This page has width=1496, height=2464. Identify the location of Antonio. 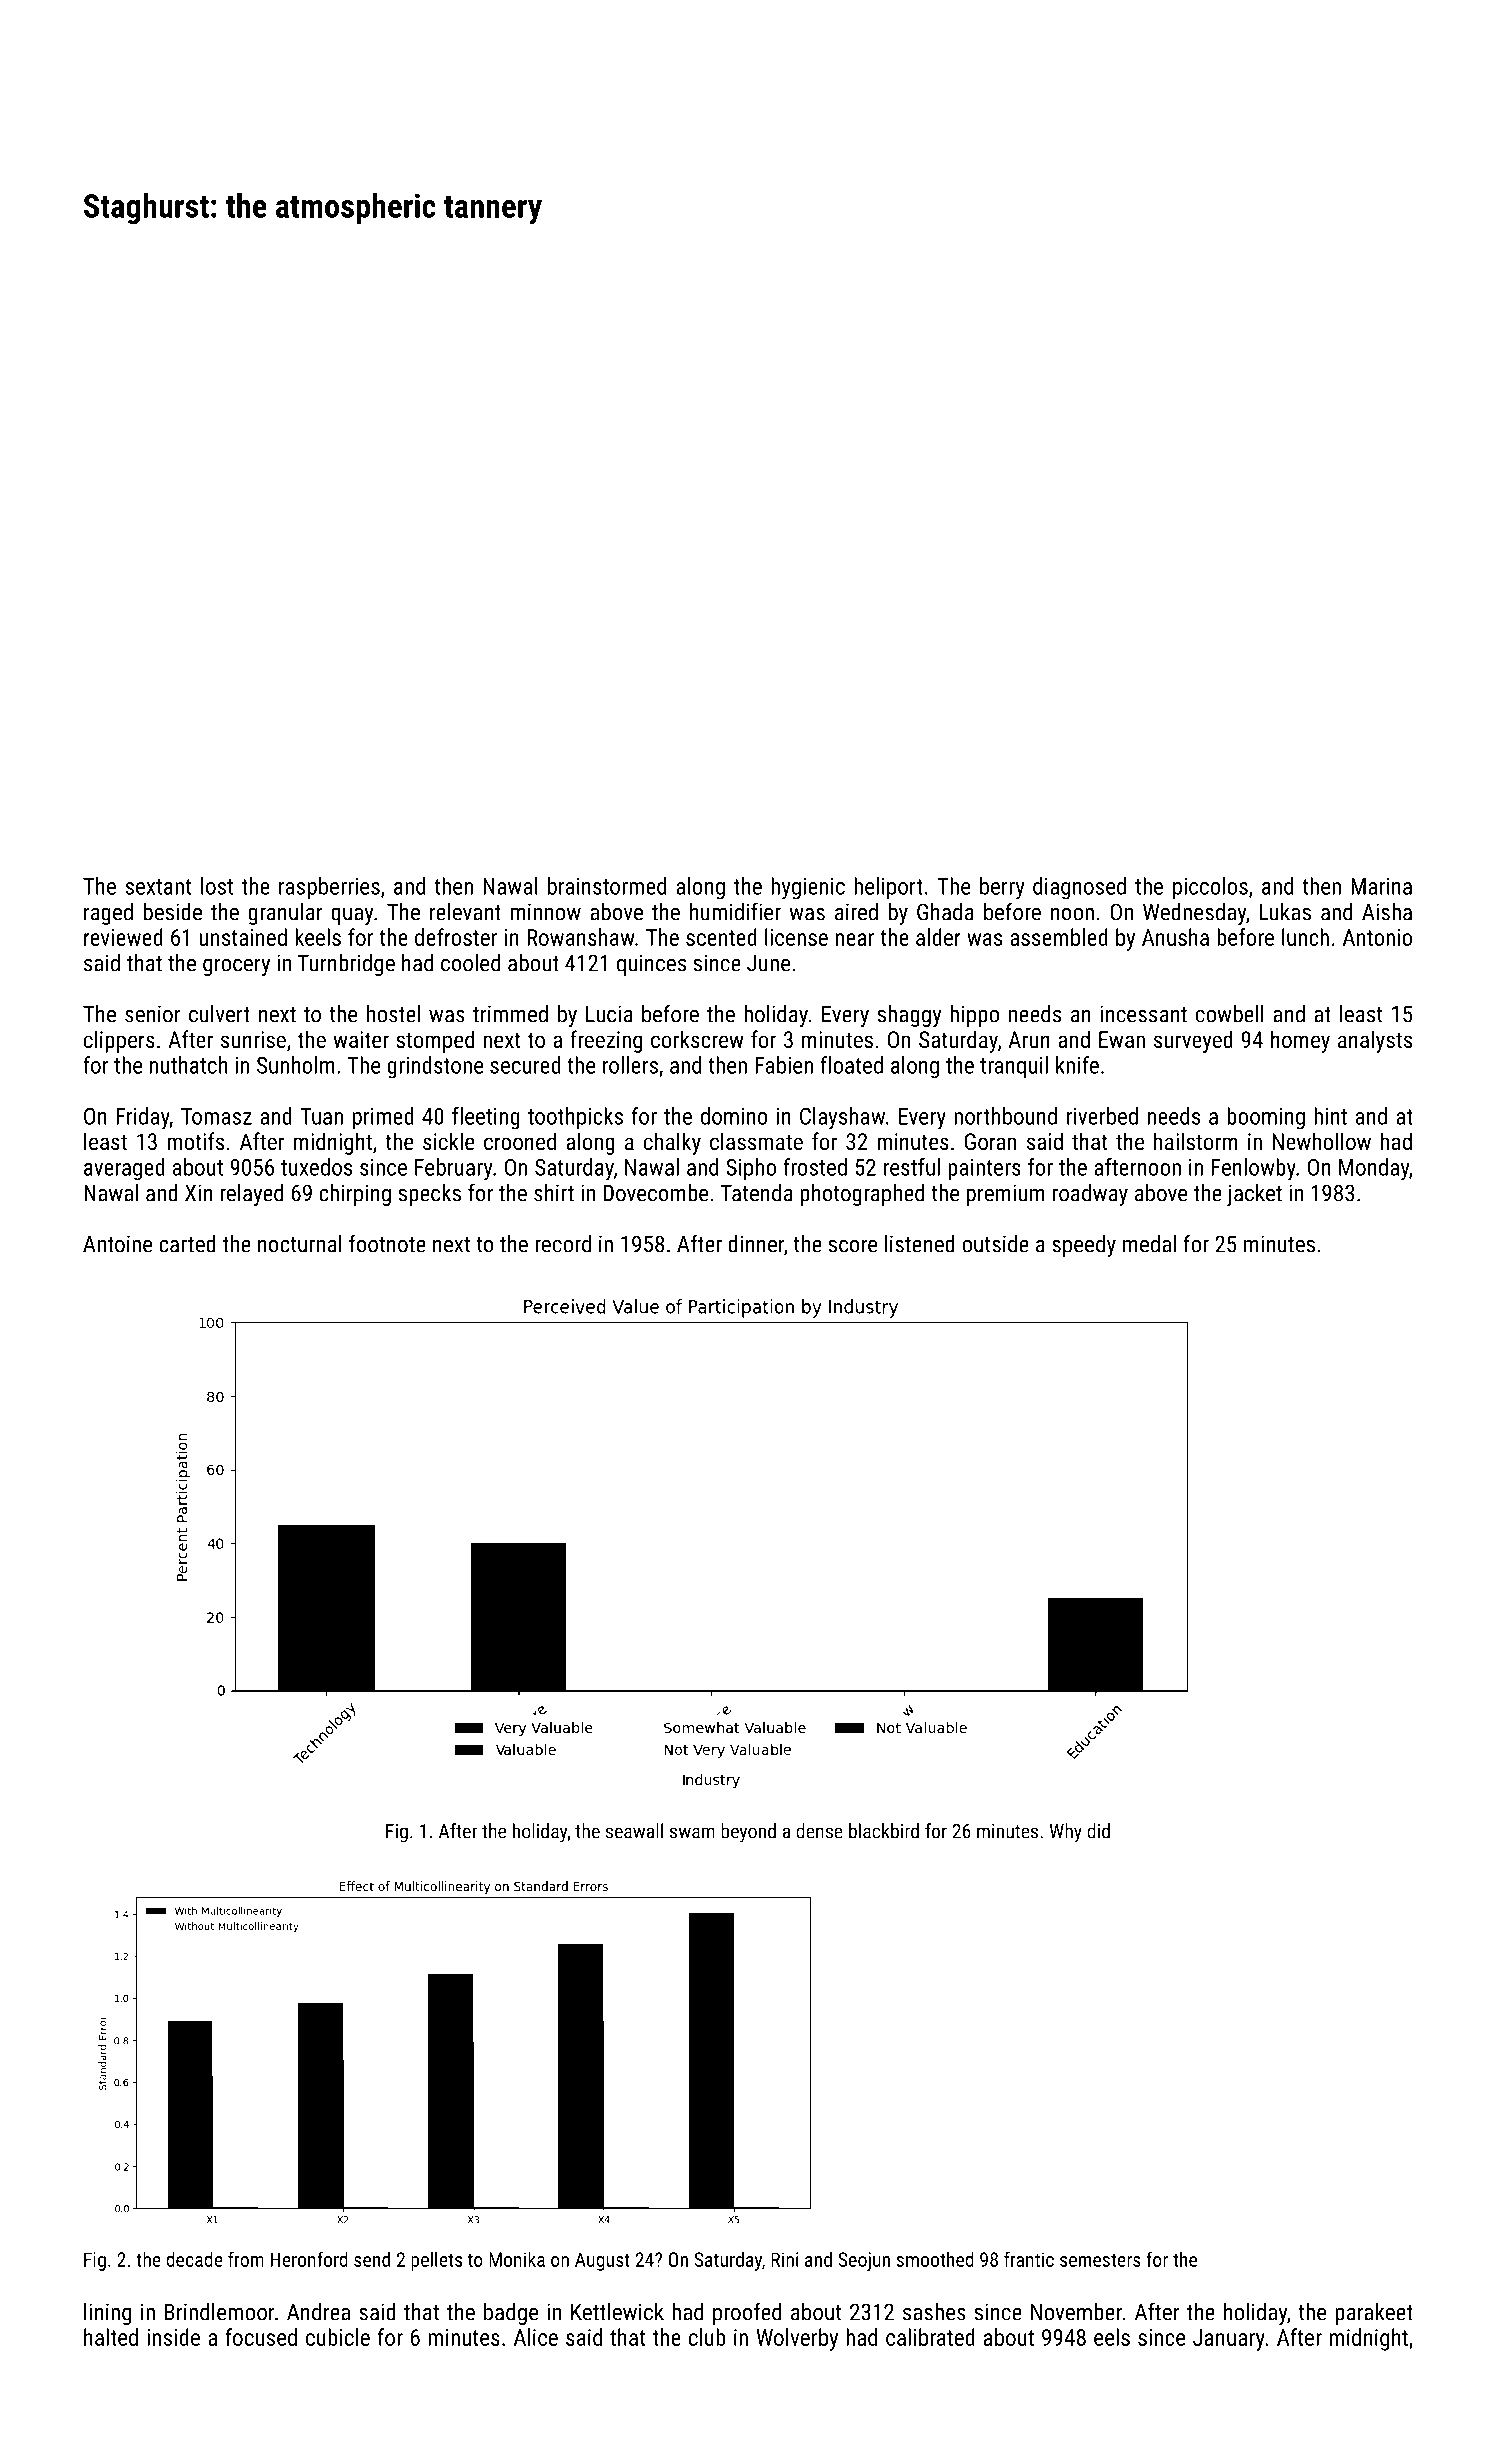
(1377, 937).
